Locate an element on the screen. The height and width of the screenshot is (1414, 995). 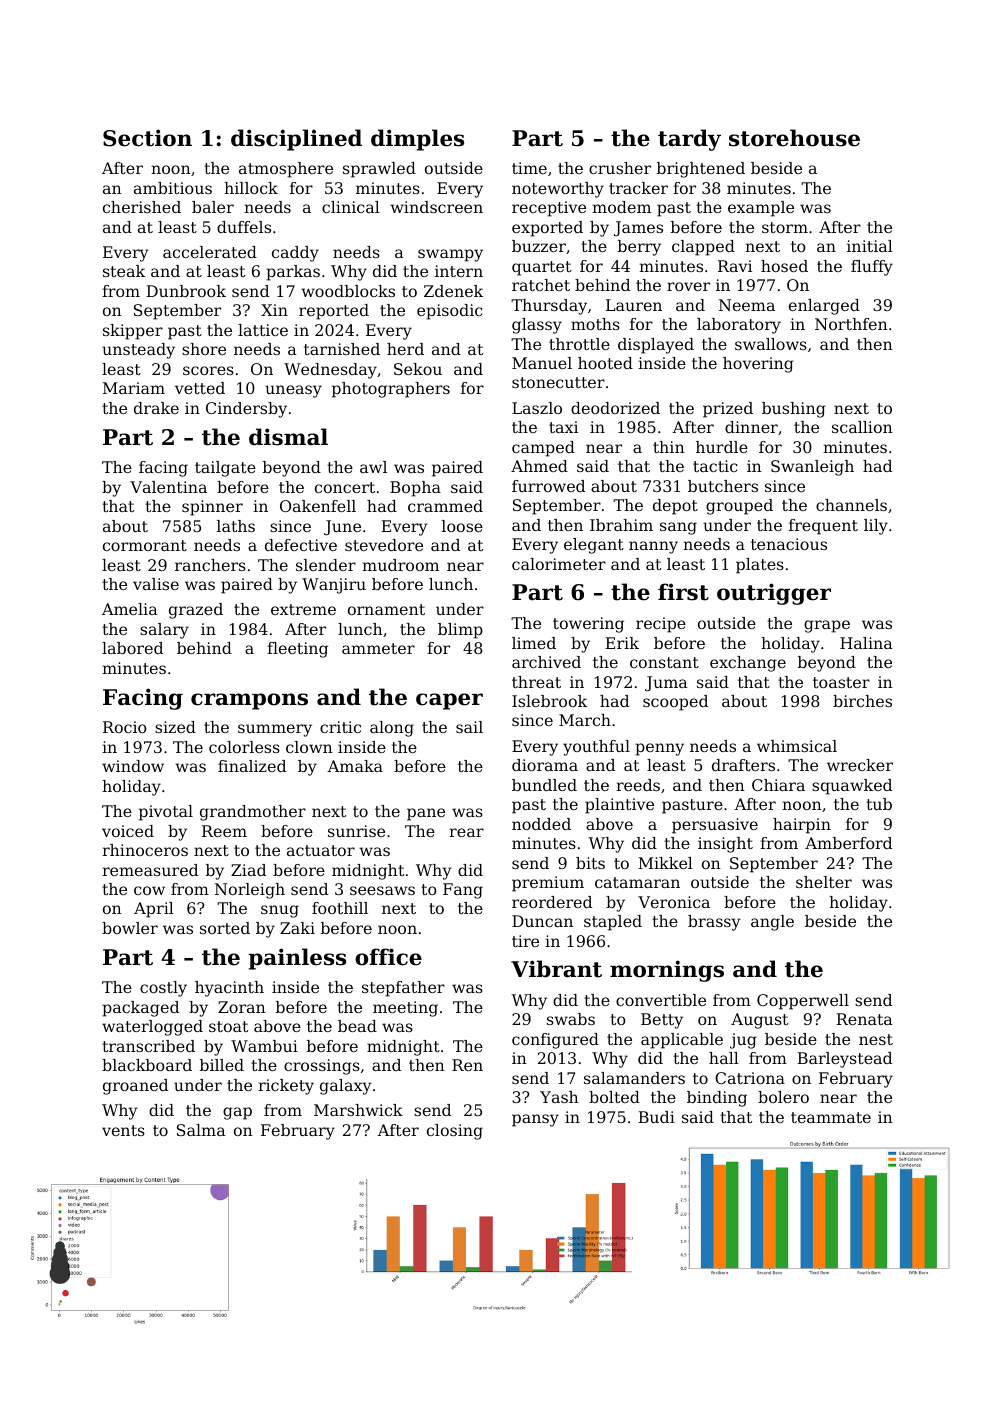
Ahmed is located at coordinates (539, 466).
